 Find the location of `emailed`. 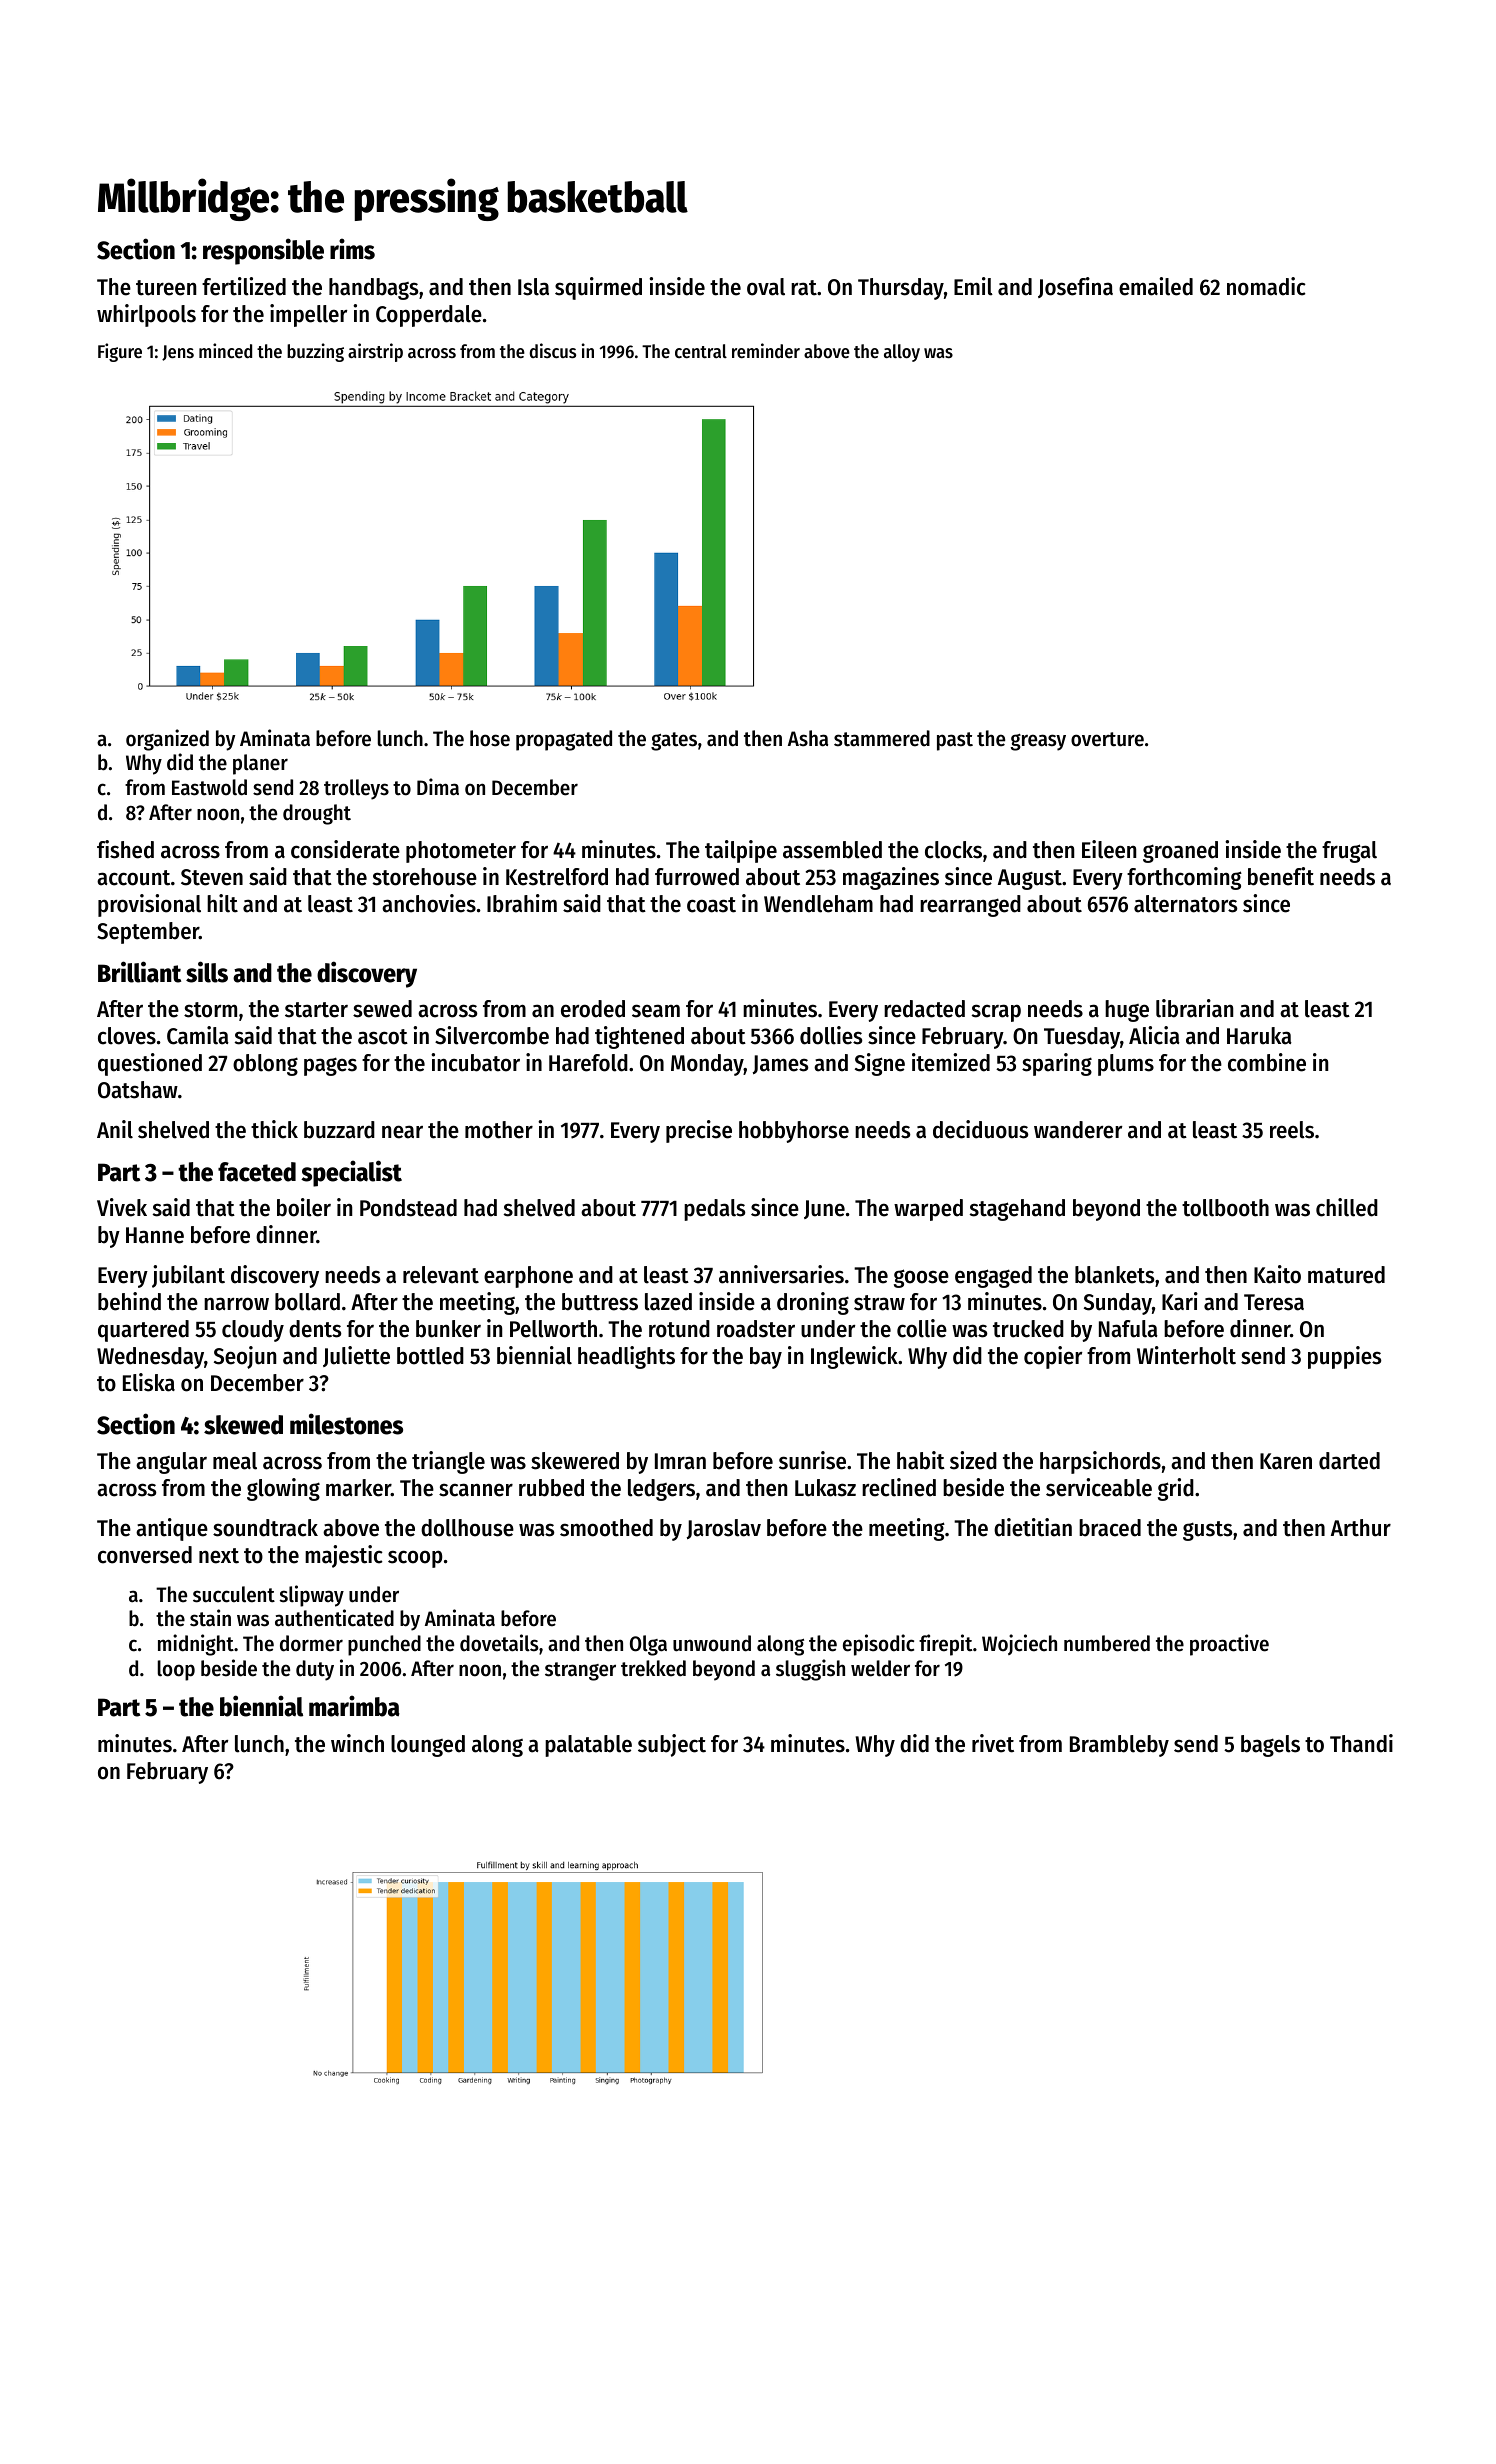

emailed is located at coordinates (1156, 286).
